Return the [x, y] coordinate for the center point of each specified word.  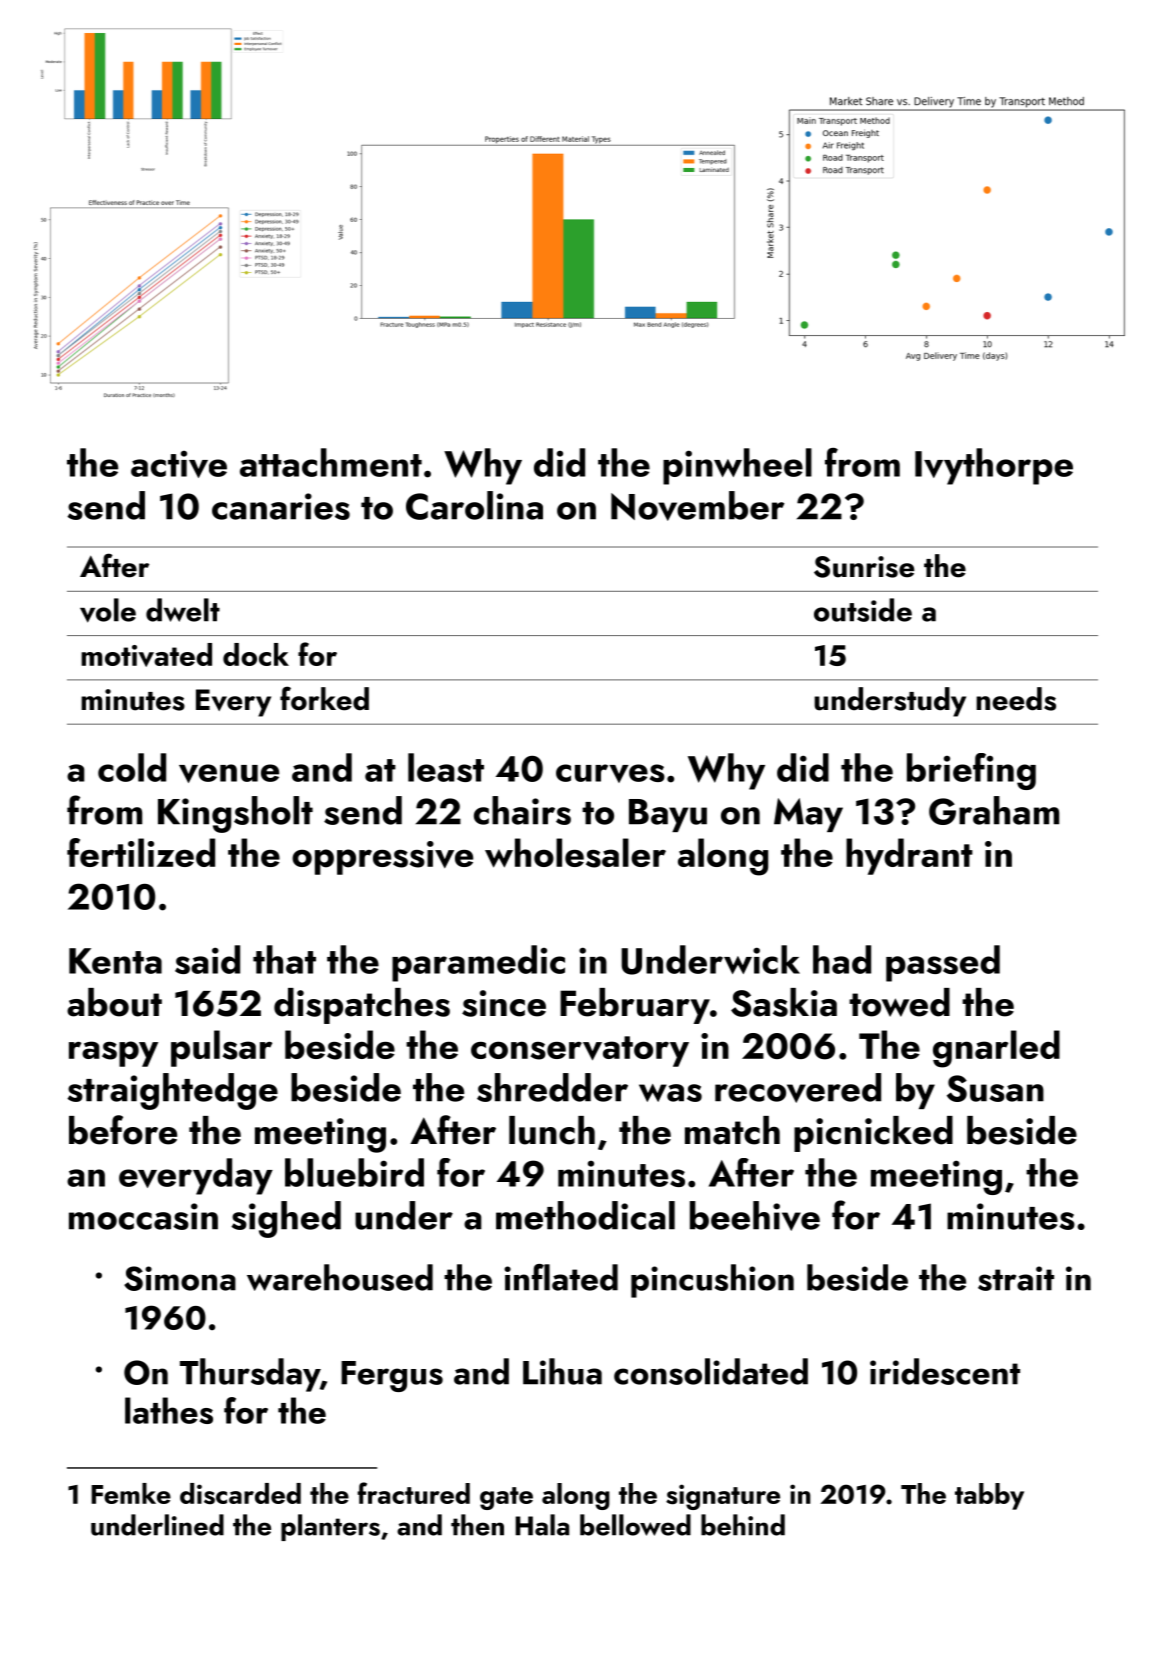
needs [1016, 699]
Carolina [474, 505]
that [284, 959]
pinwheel [737, 466]
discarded [240, 1493]
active [179, 464]
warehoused [340, 1277]
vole [108, 610]
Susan [995, 1088]
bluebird [354, 1172]
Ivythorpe [994, 466]
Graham [994, 810]
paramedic [478, 963]
